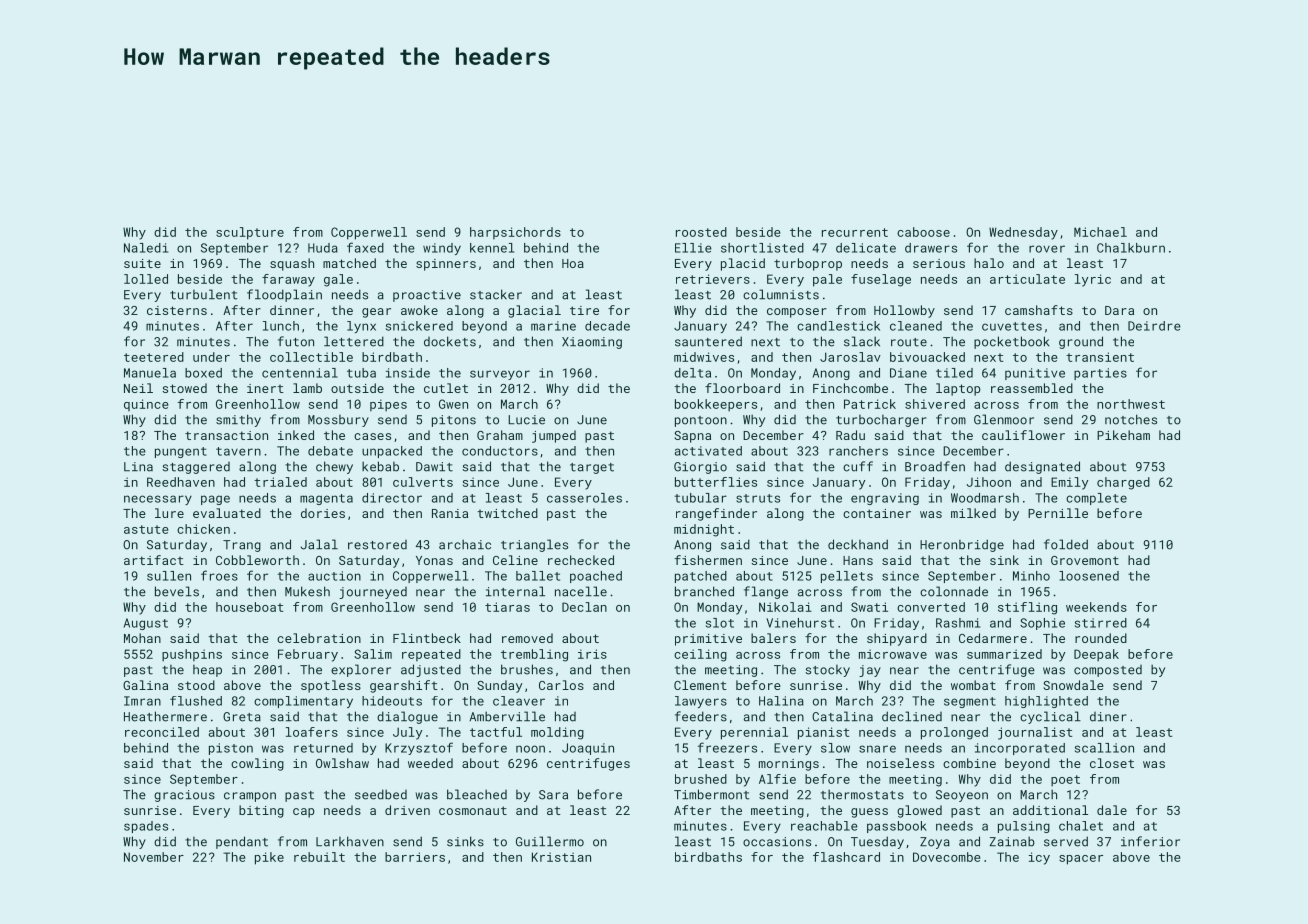 Image resolution: width=1308 pixels, height=924 pixels. Describe the element at coordinates (181, 452) in the image. I see `pungent` at that location.
